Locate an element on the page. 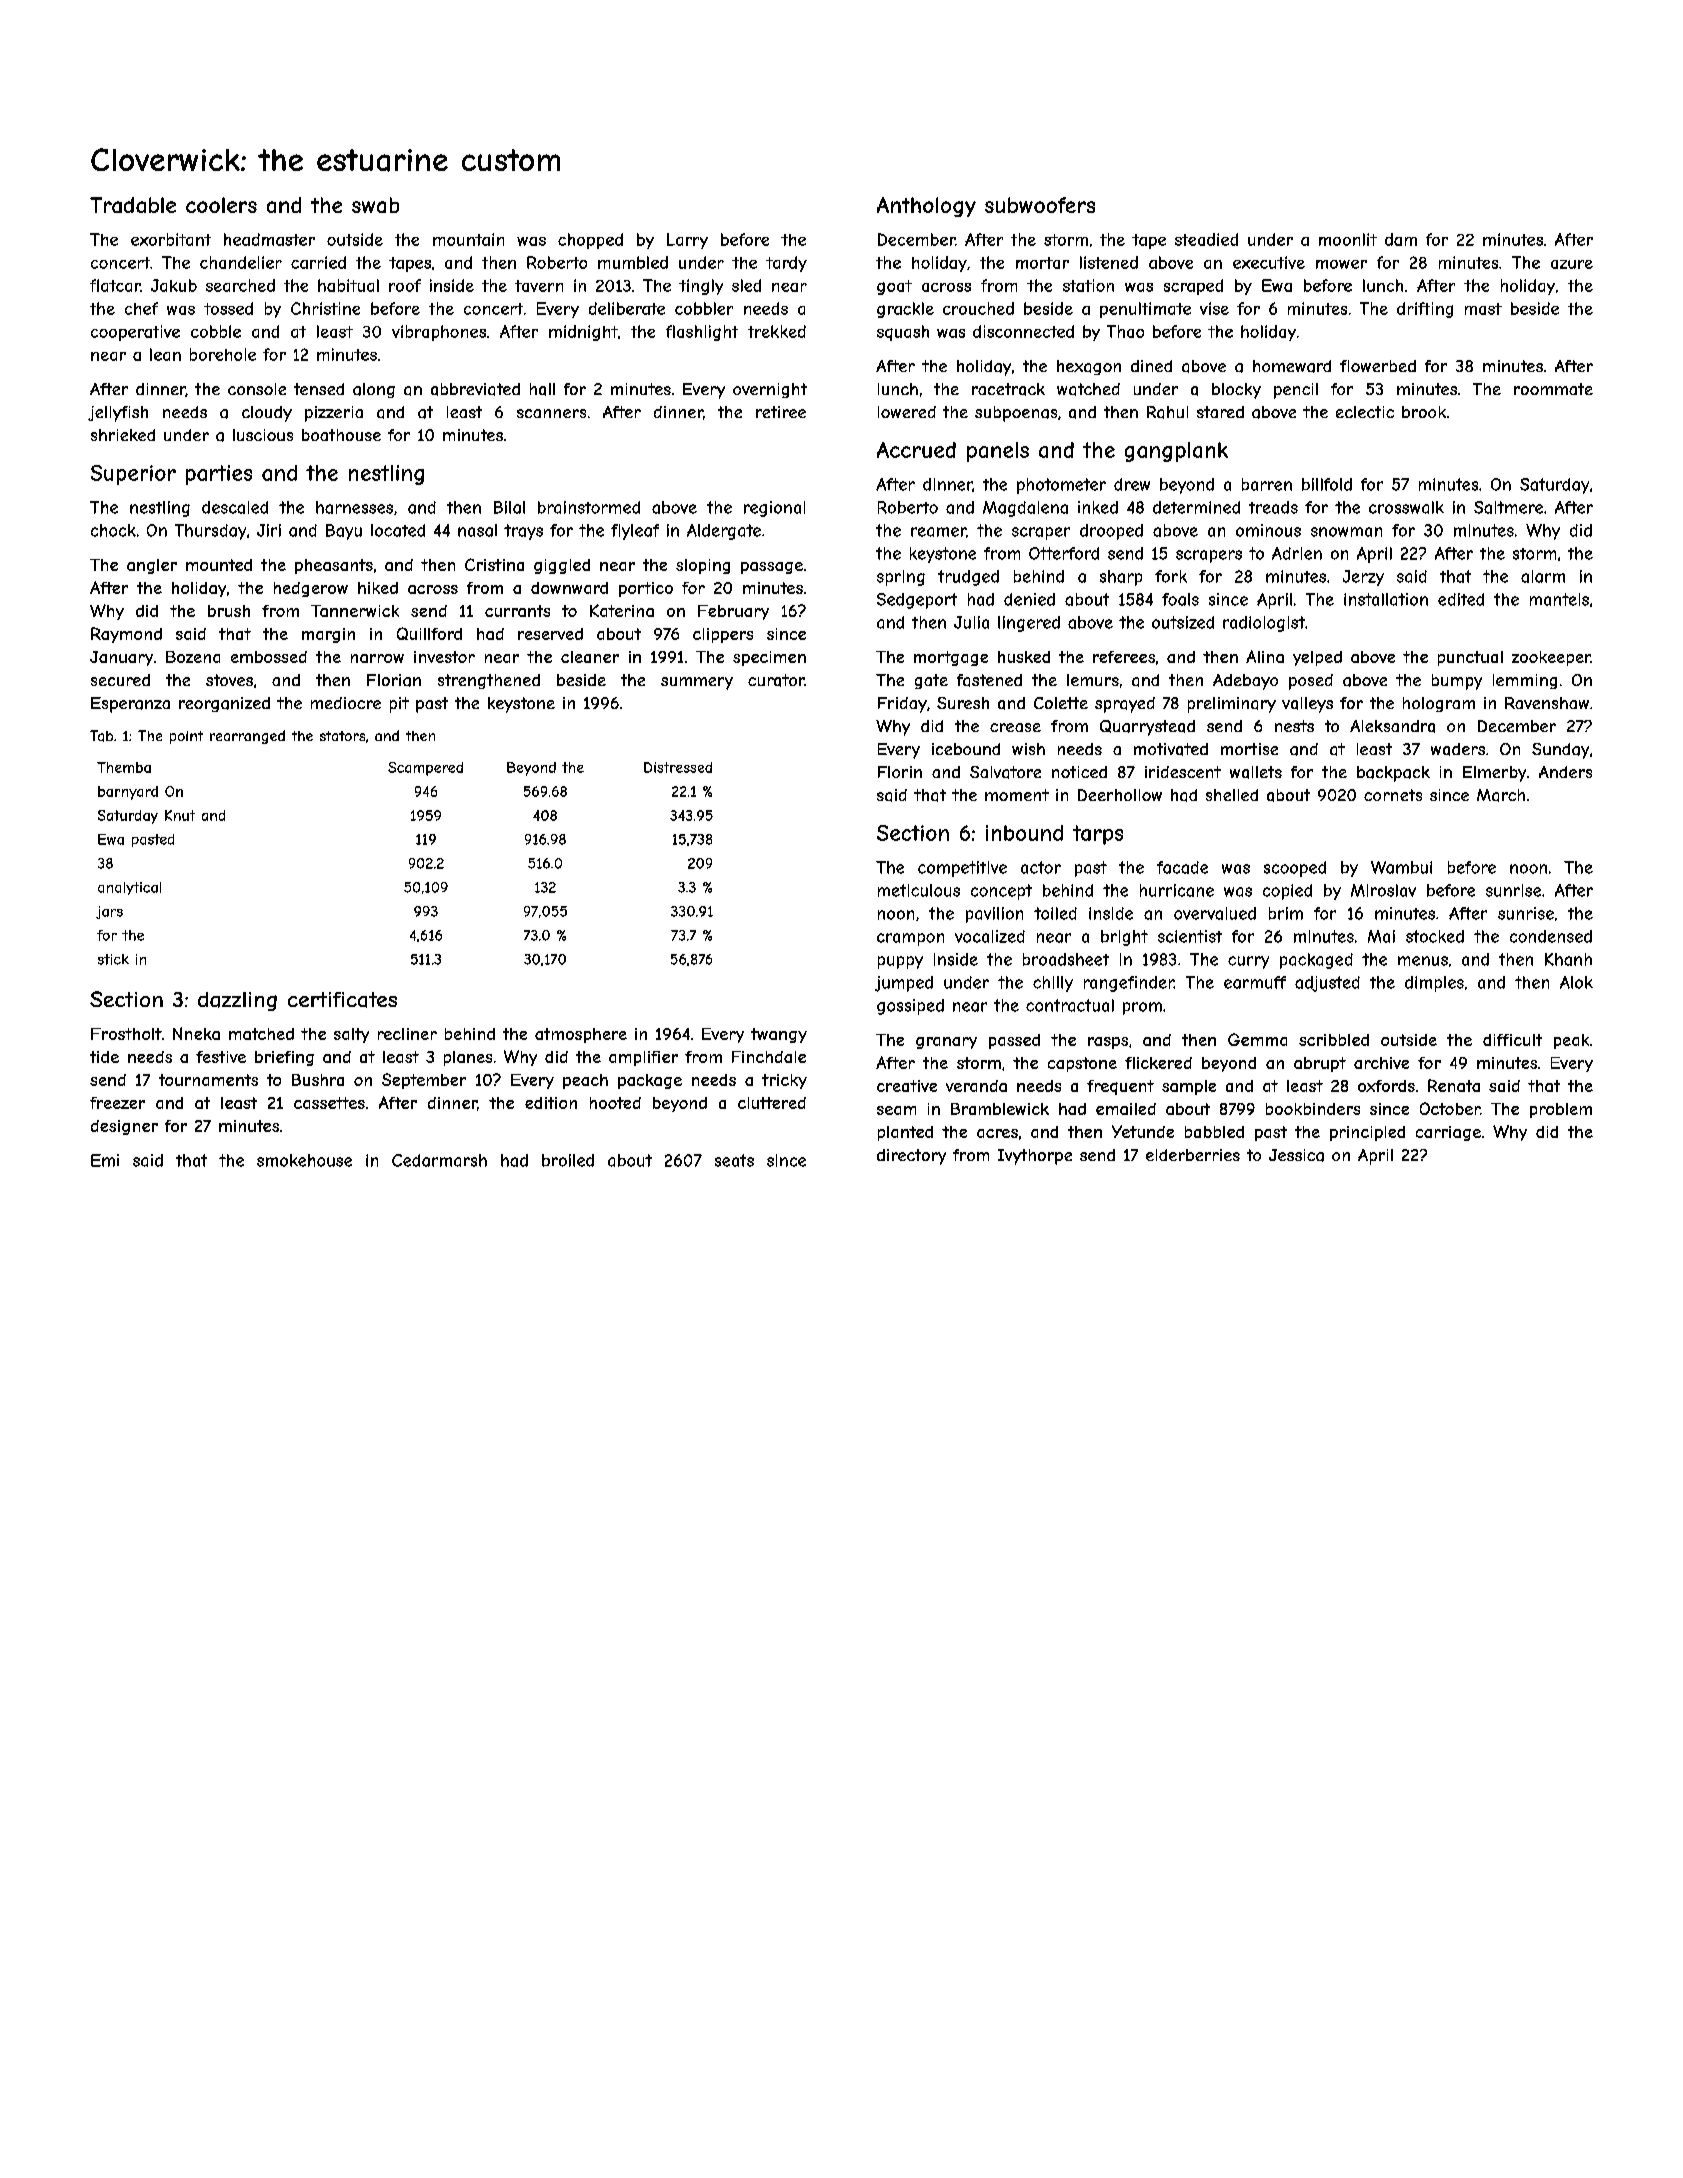 This page has width=1683, height=2178. lowered is located at coordinates (907, 412).
